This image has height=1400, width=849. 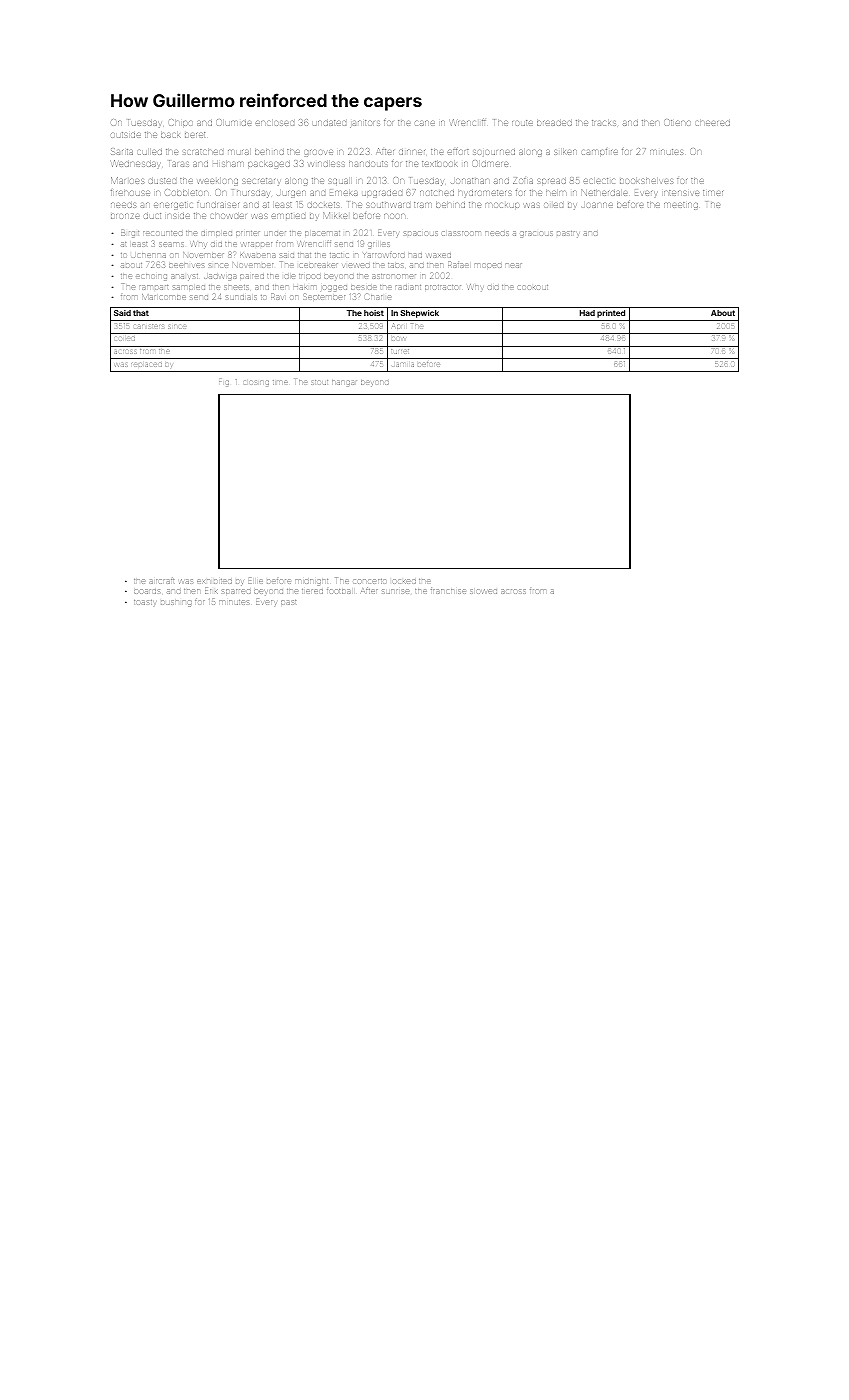 What do you see at coordinates (425, 123) in the image?
I see `cane` at bounding box center [425, 123].
